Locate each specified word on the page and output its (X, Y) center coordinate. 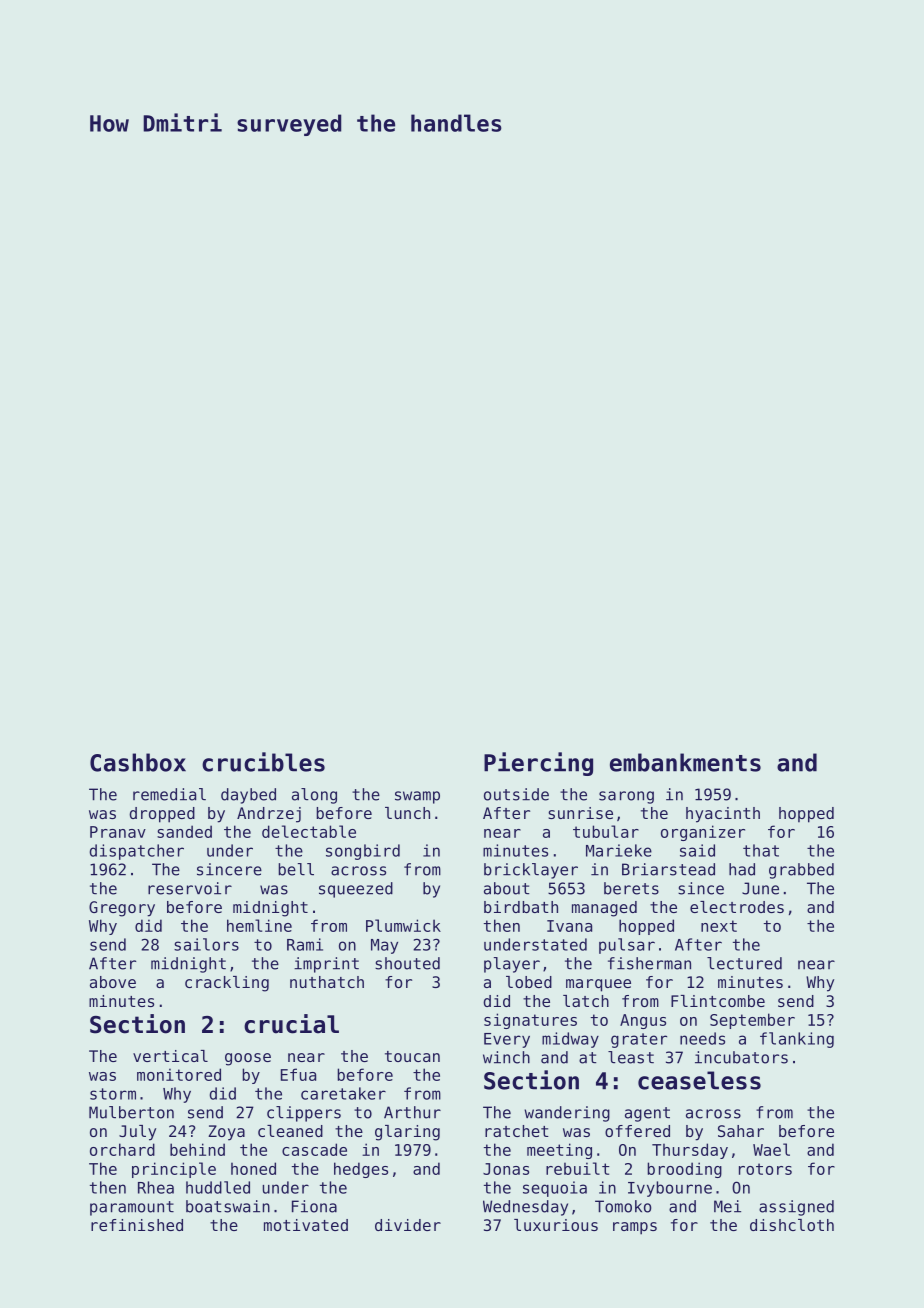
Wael (771, 1149)
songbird (363, 852)
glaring (407, 1133)
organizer (703, 833)
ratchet (517, 1131)
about (506, 888)
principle (174, 1170)
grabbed (801, 871)
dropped (162, 815)
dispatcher (136, 852)
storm (113, 1094)
